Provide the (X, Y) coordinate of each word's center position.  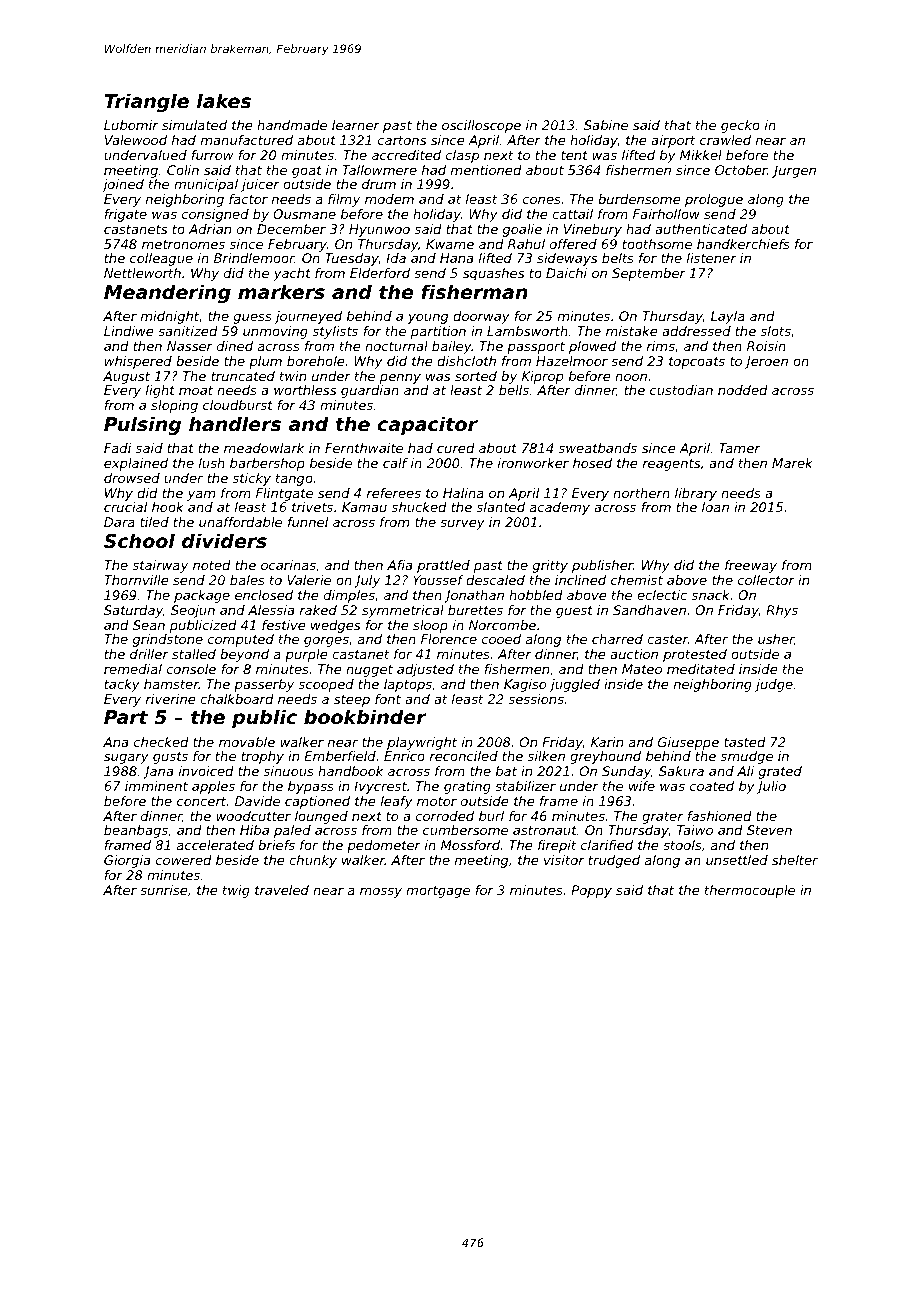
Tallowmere (379, 170)
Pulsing (142, 425)
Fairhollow (666, 214)
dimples (349, 596)
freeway (751, 566)
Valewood (136, 140)
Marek (792, 463)
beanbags (136, 831)
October (741, 170)
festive (284, 625)
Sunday (626, 772)
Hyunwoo (379, 230)
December (291, 229)
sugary (126, 758)
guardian (370, 391)
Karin (607, 742)
